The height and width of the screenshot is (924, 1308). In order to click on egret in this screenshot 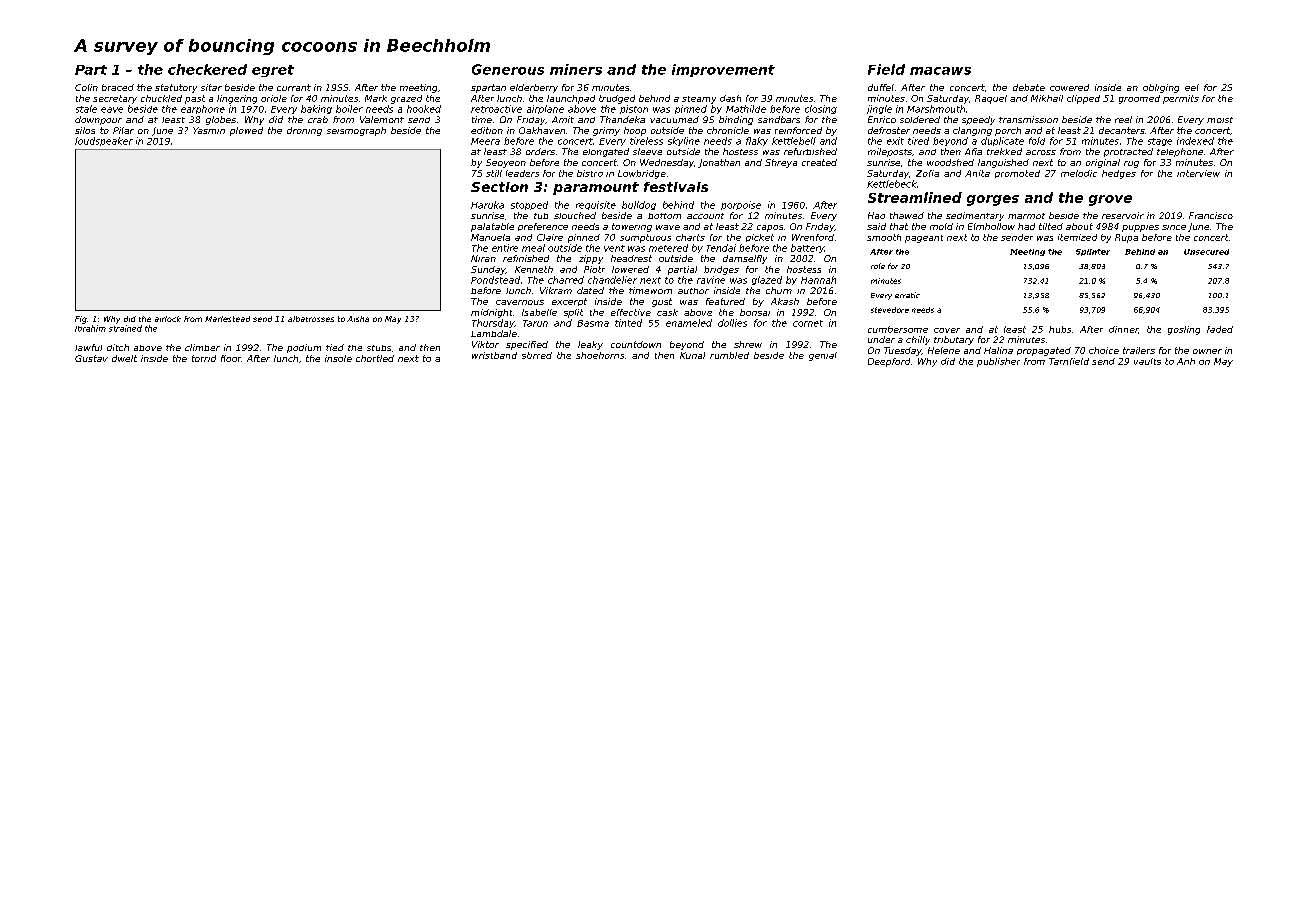, I will do `click(273, 71)`.
